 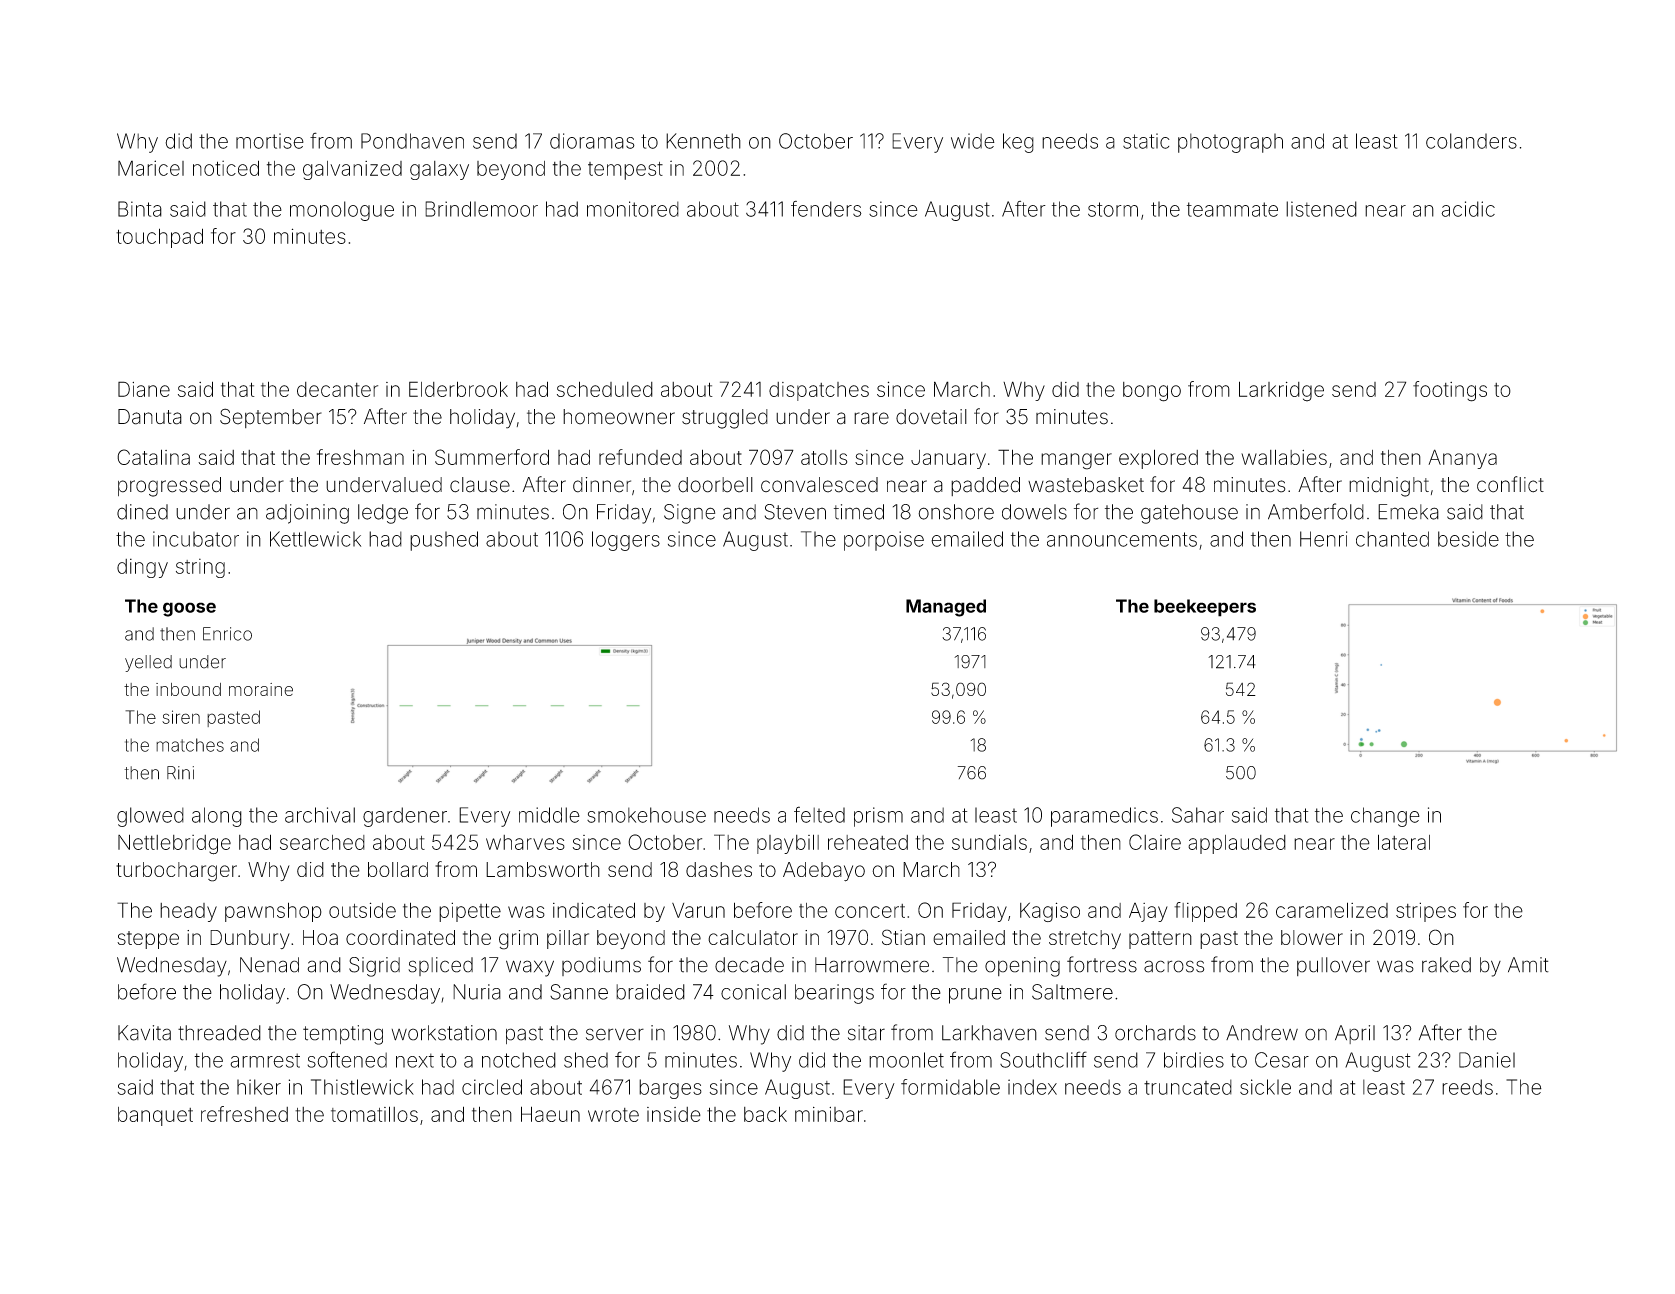 I want to click on dispatches, so click(x=819, y=391).
